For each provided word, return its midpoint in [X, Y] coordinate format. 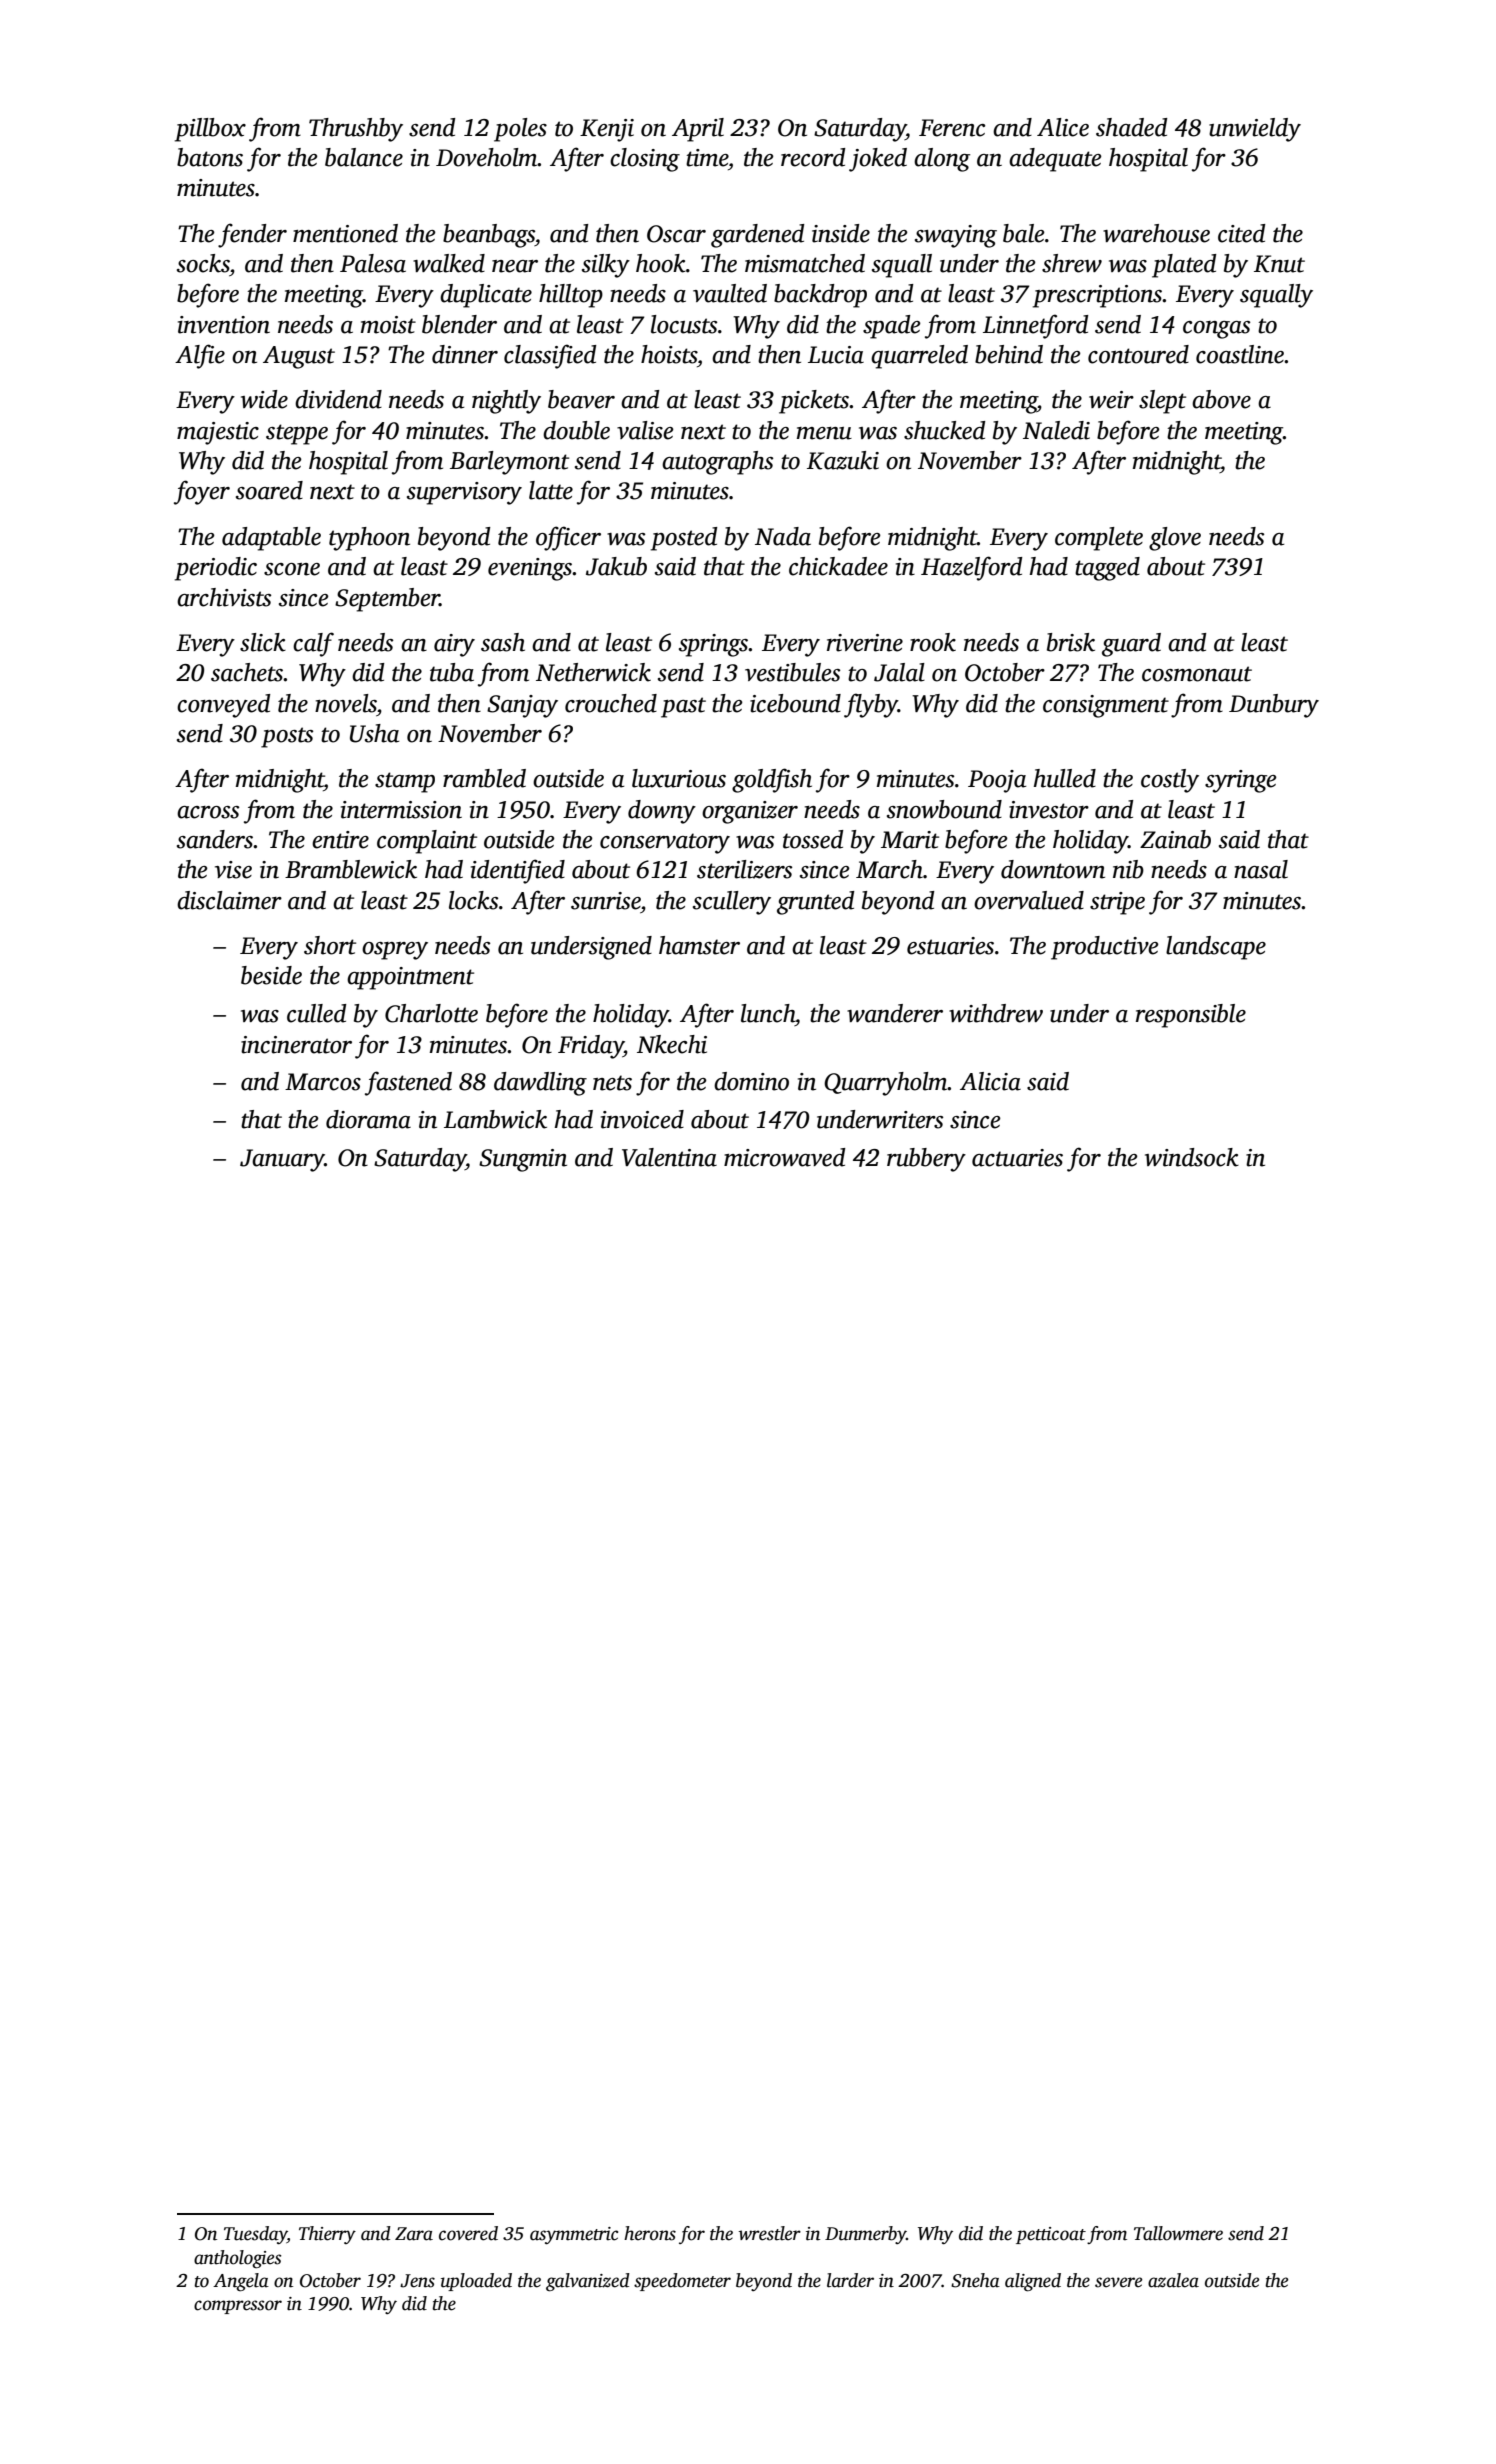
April [698, 130]
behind [1009, 354]
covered [468, 2233]
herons [650, 2233]
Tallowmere [1178, 2233]
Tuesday [255, 2235]
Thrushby [356, 130]
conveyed [223, 706]
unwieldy [1255, 130]
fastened [408, 1083]
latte [551, 490]
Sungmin [523, 1160]
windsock [1192, 1157]
